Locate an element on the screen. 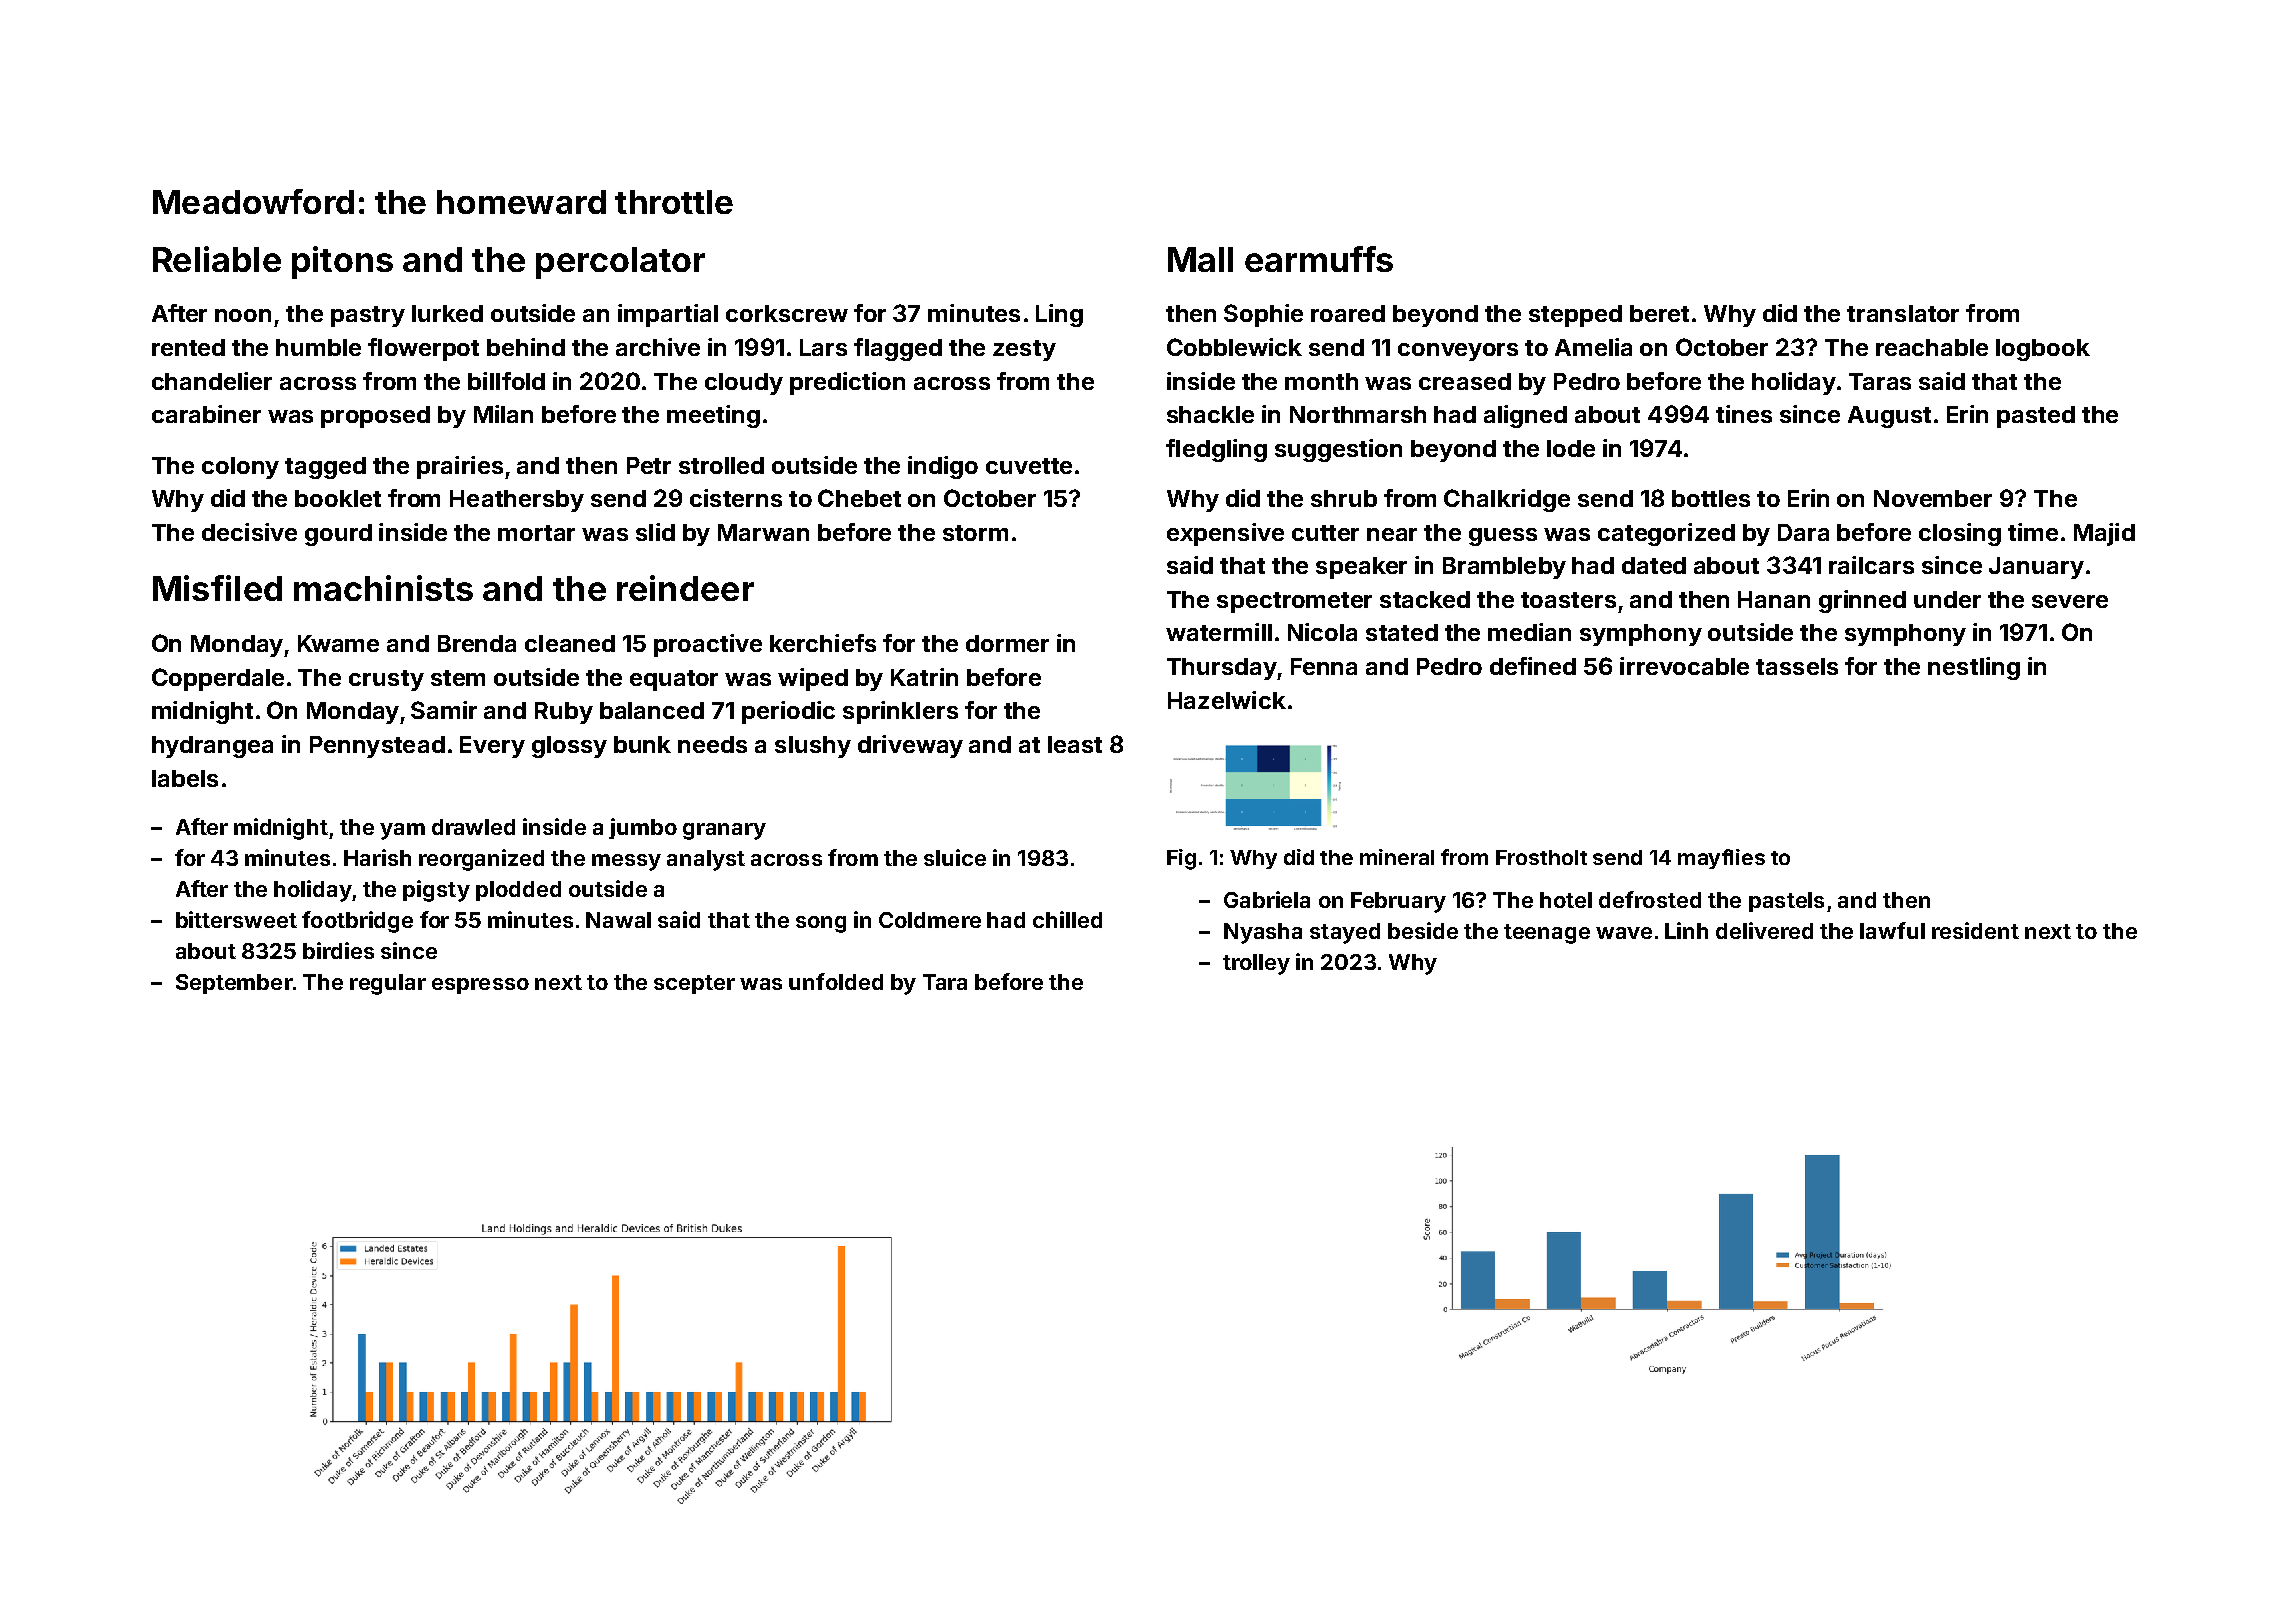  unfolded is located at coordinates (836, 981).
